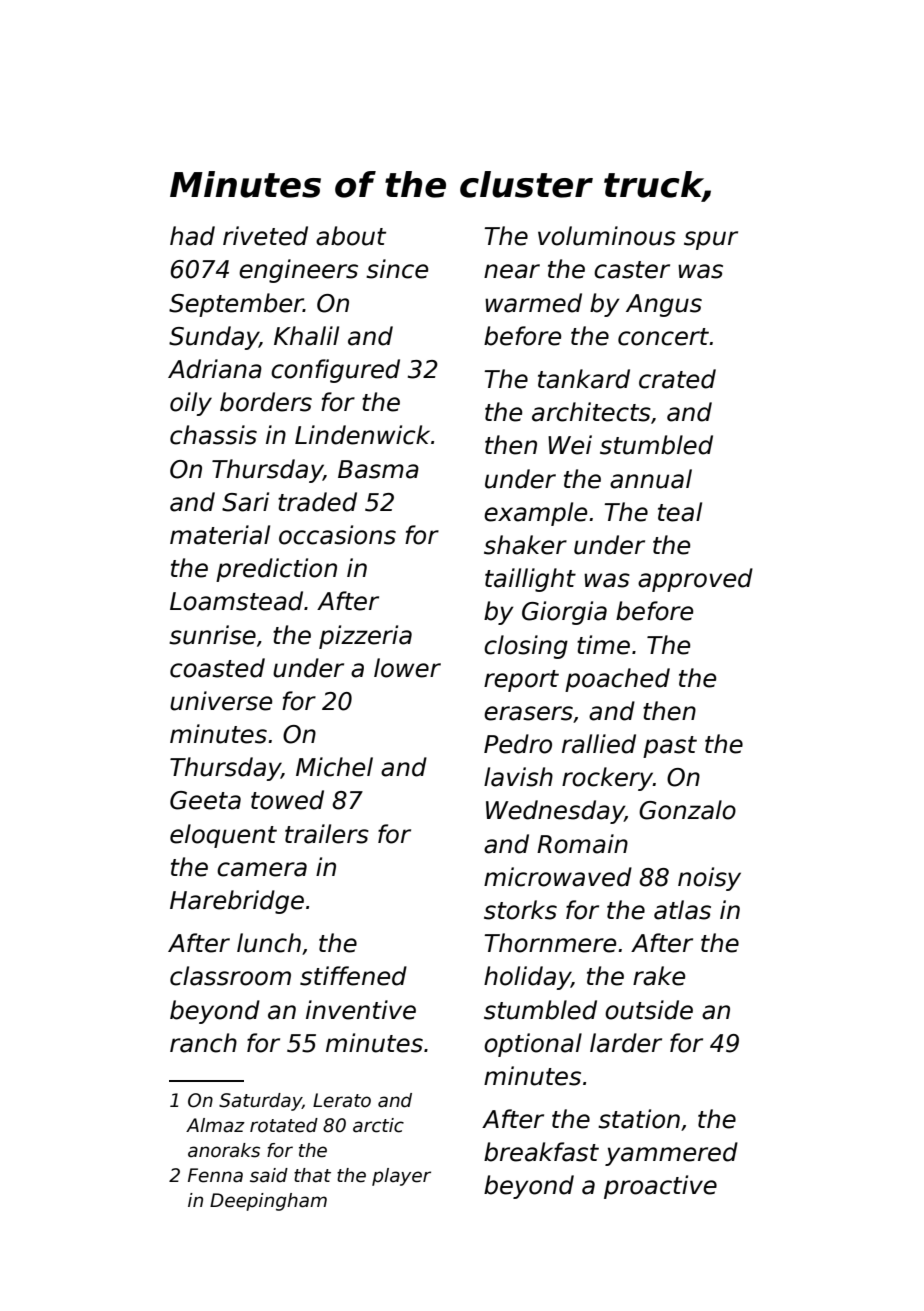 The width and height of the screenshot is (924, 1311). I want to click on Harebridge, so click(237, 902).
